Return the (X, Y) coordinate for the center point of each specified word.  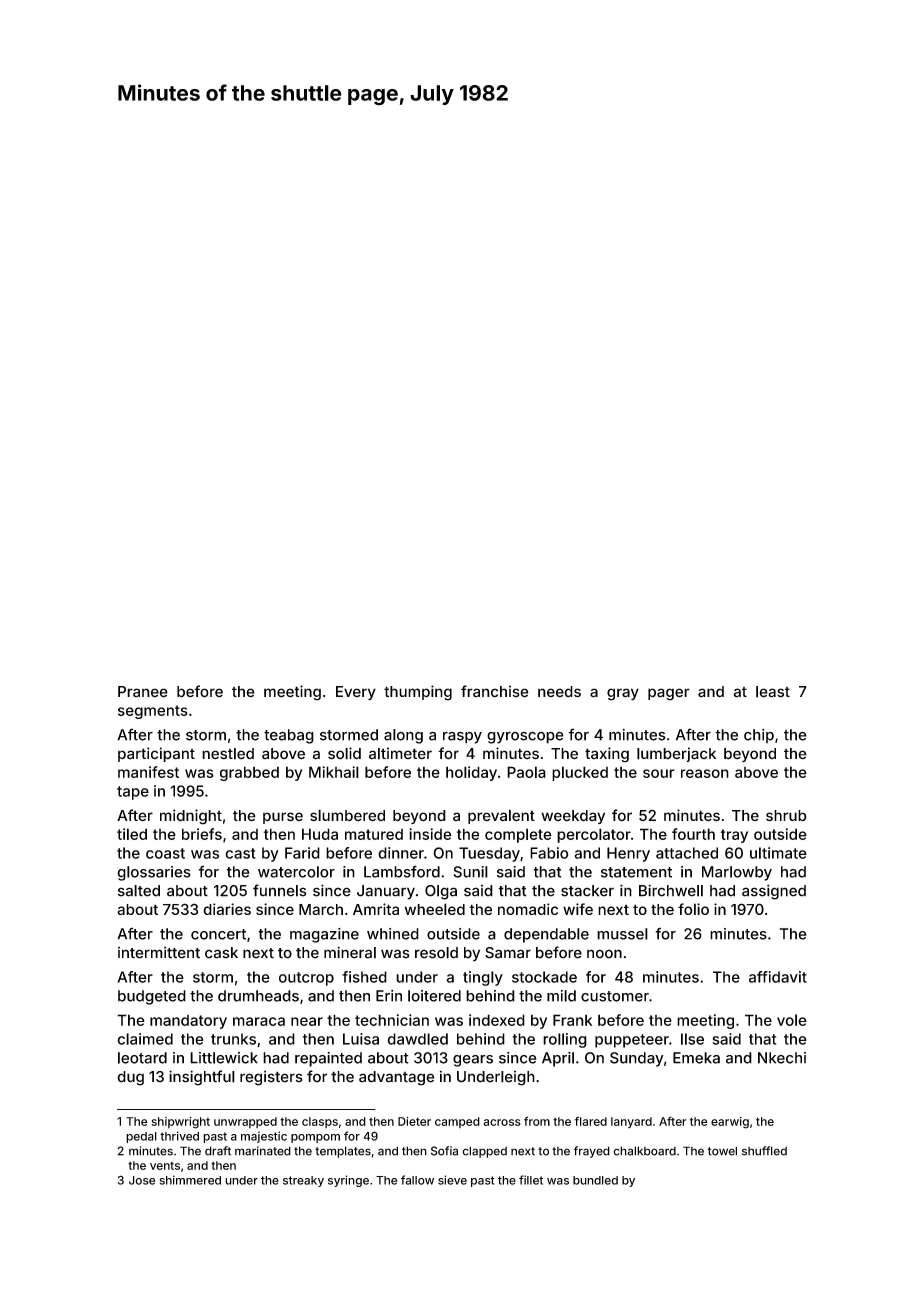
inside (430, 834)
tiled (132, 834)
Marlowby (737, 873)
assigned (774, 892)
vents (165, 1166)
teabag (289, 736)
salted (139, 891)
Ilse (692, 1039)
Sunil (470, 872)
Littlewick (224, 1058)
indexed (497, 1020)
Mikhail (334, 772)
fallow (417, 1180)
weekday (573, 817)
